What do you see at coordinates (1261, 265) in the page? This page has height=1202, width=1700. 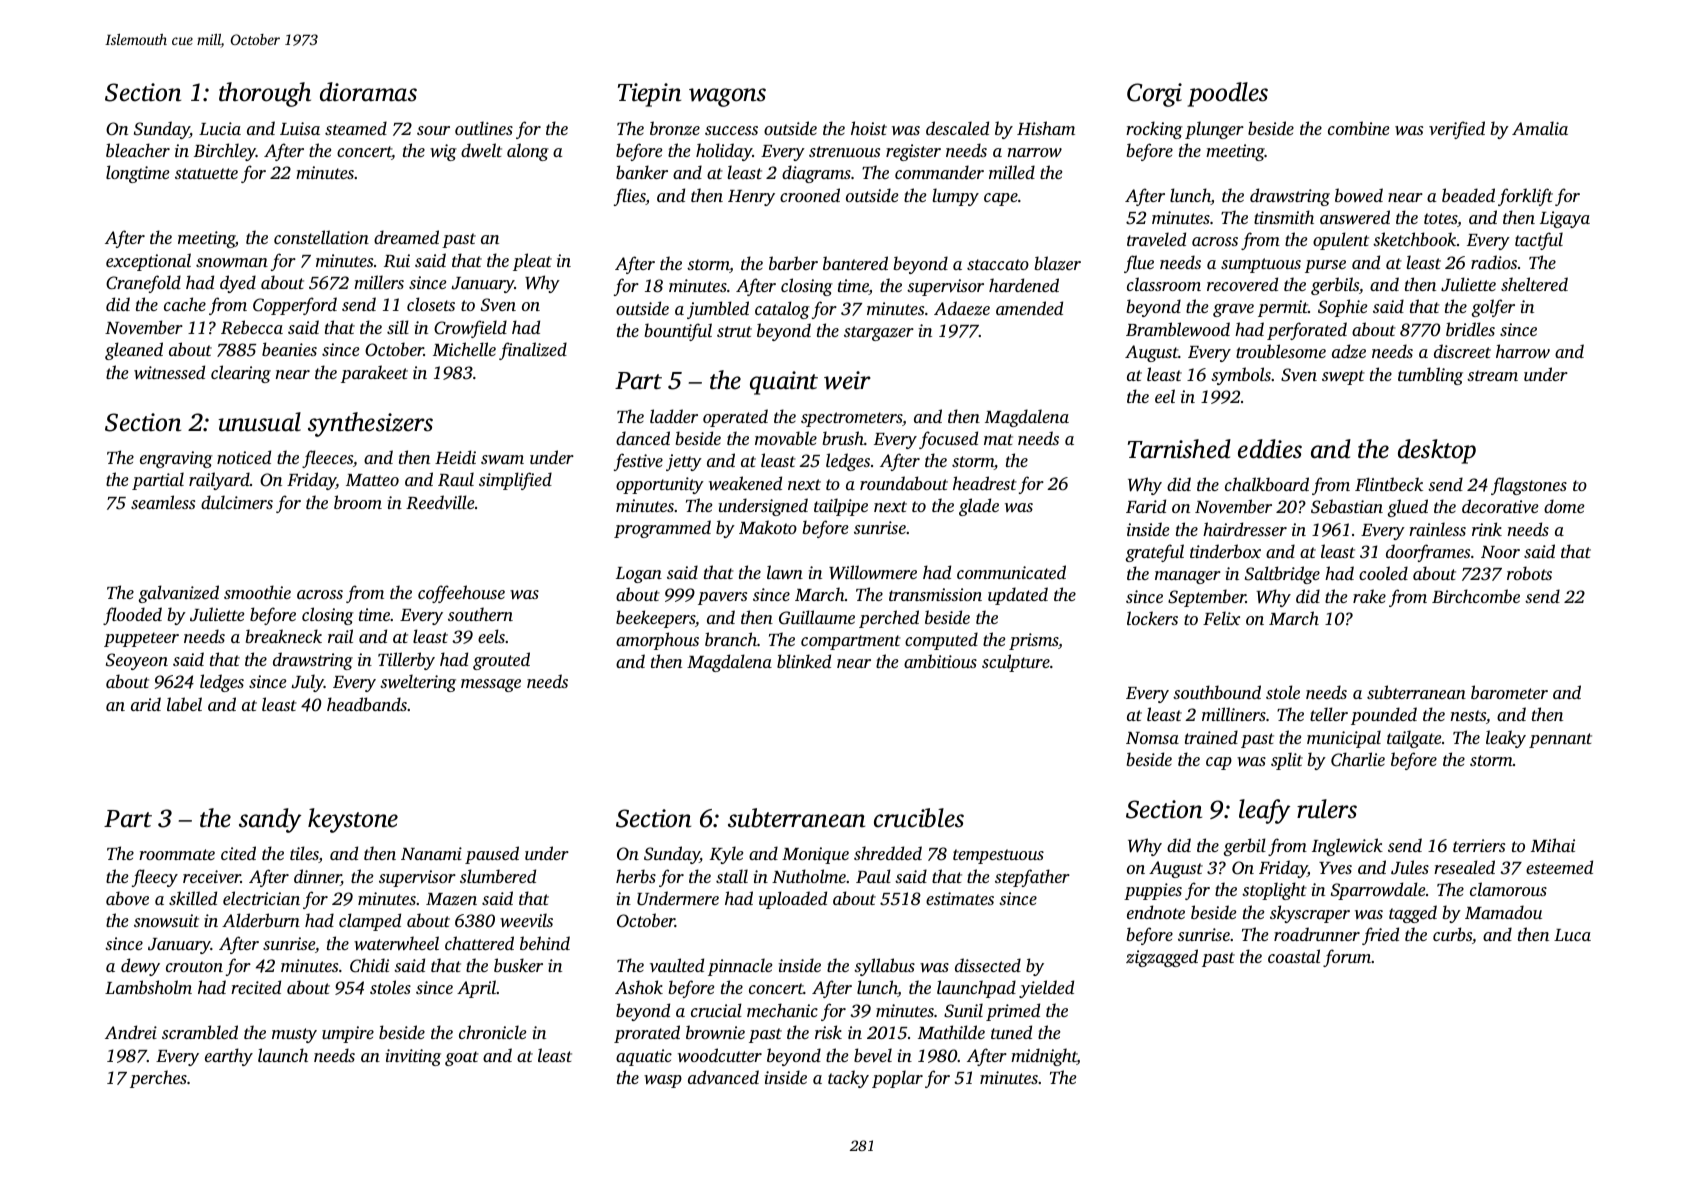 I see `sumptuous` at bounding box center [1261, 265].
